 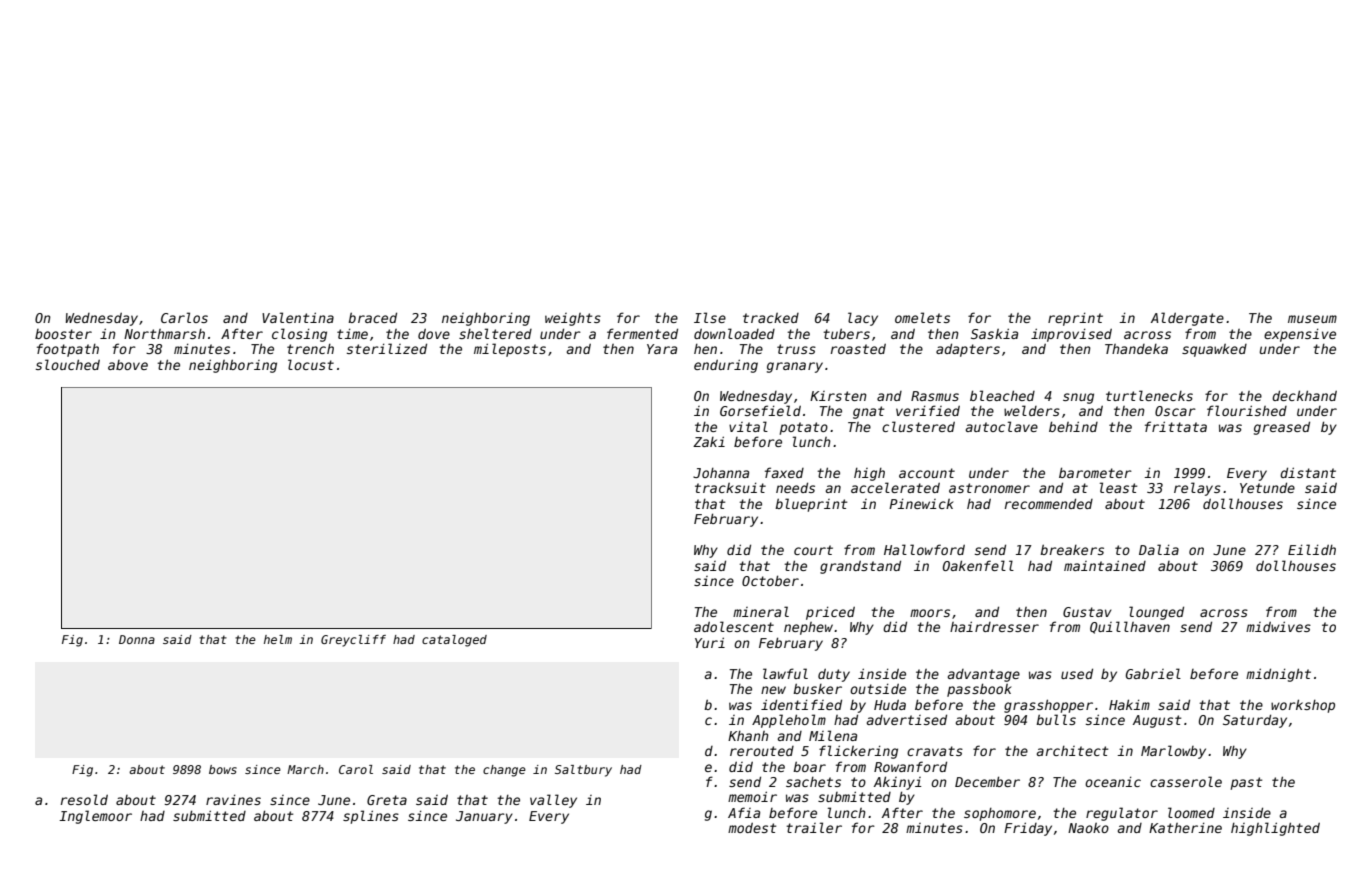 I want to click on Valentina, so click(x=298, y=317).
